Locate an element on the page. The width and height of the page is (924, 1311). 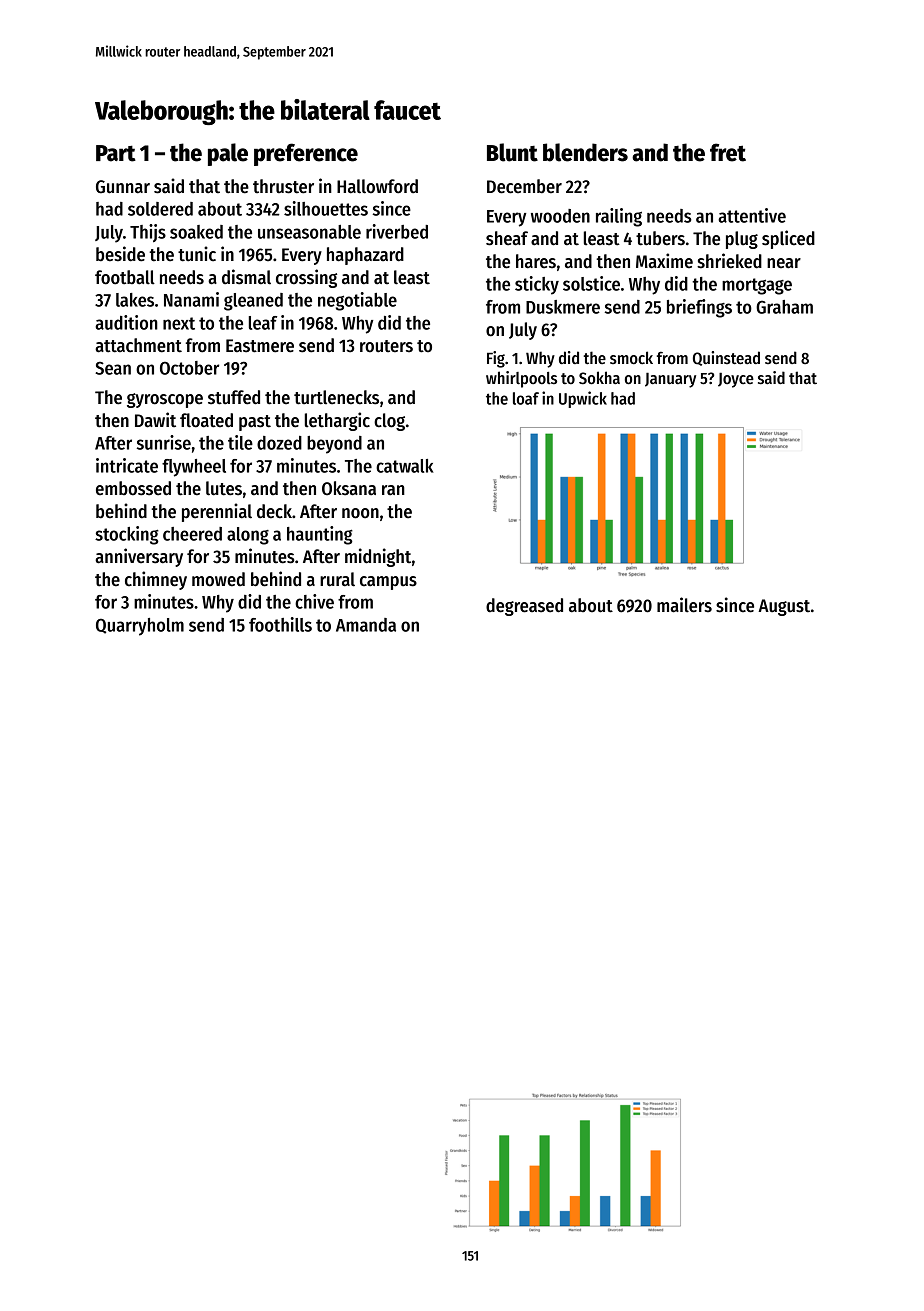
Quinstead is located at coordinates (726, 358).
